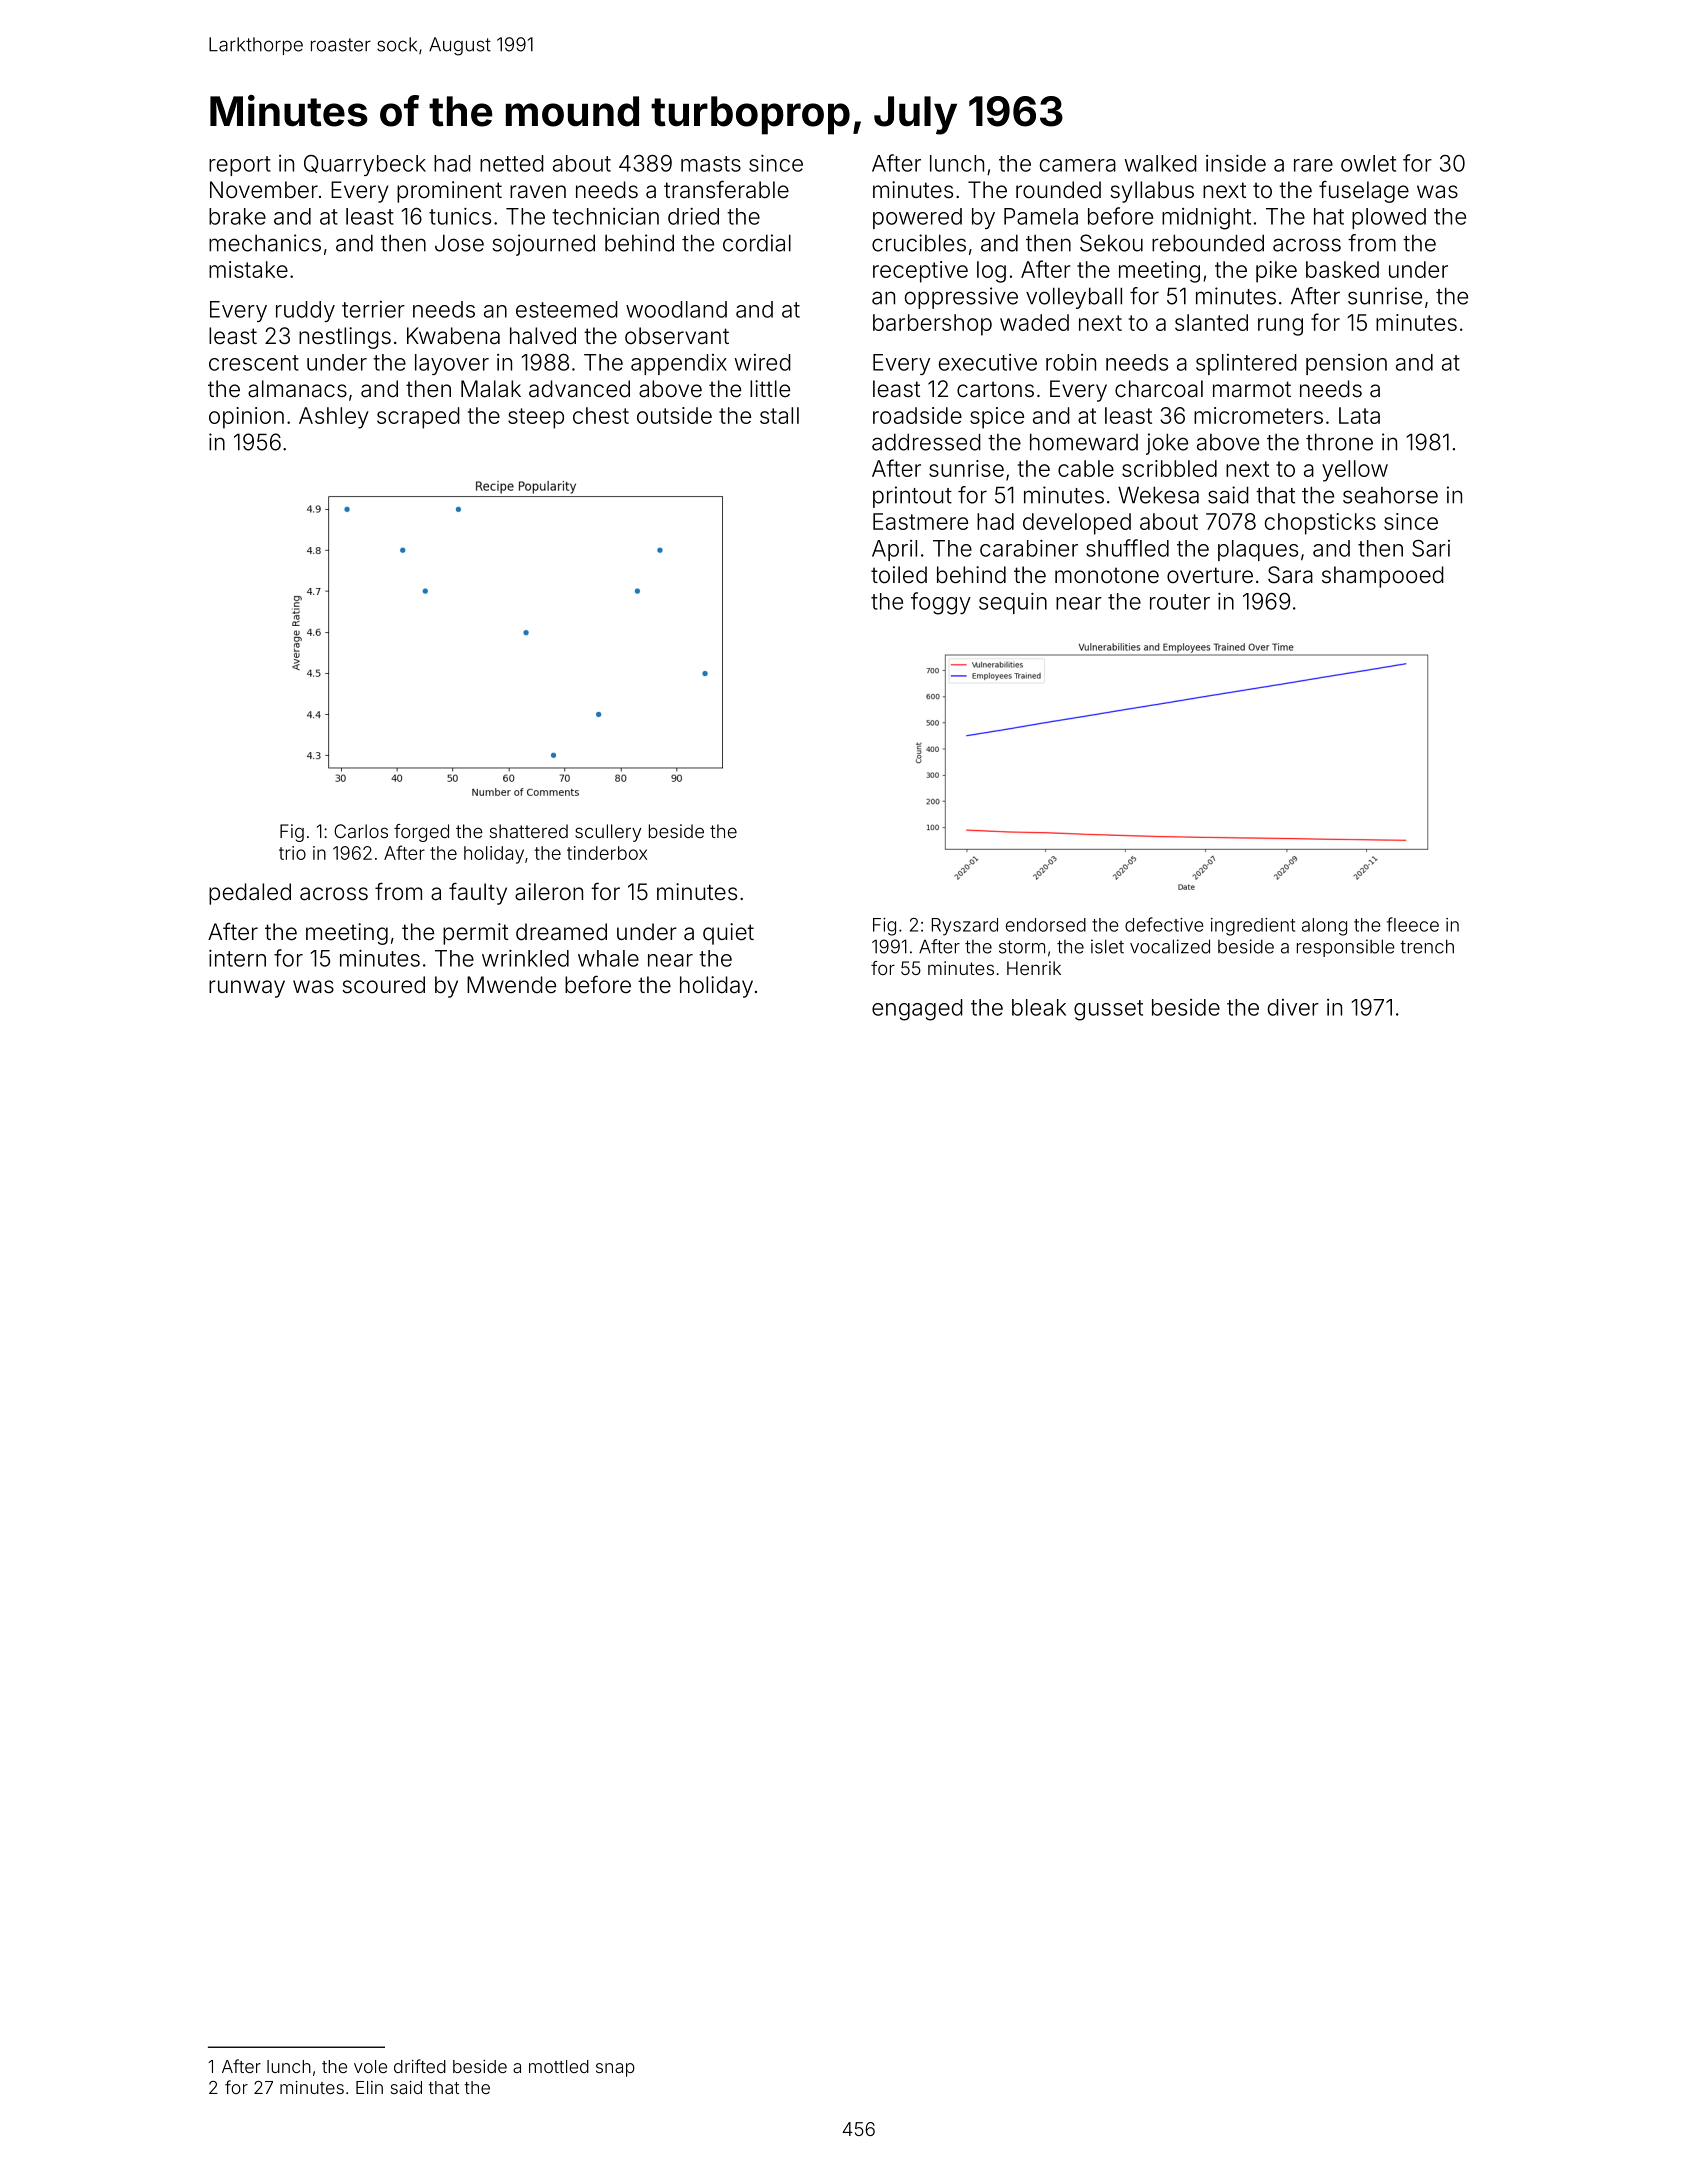  I want to click on trio, so click(292, 853).
